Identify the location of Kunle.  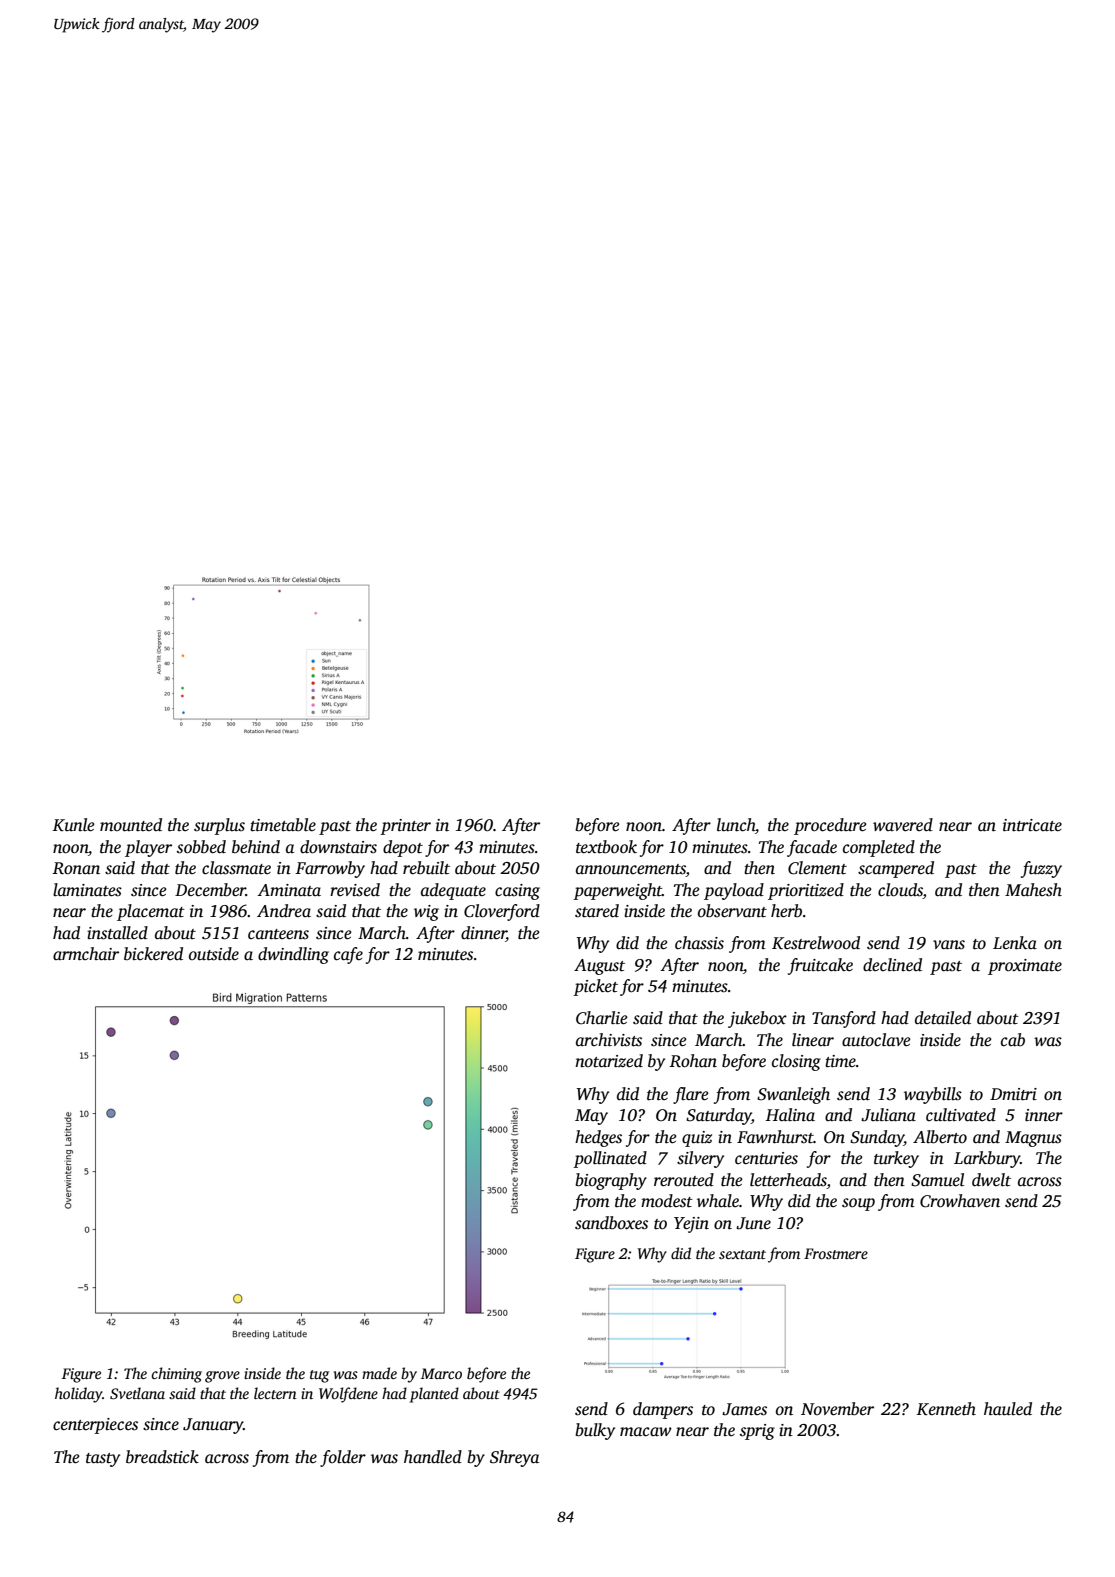
(74, 825).
